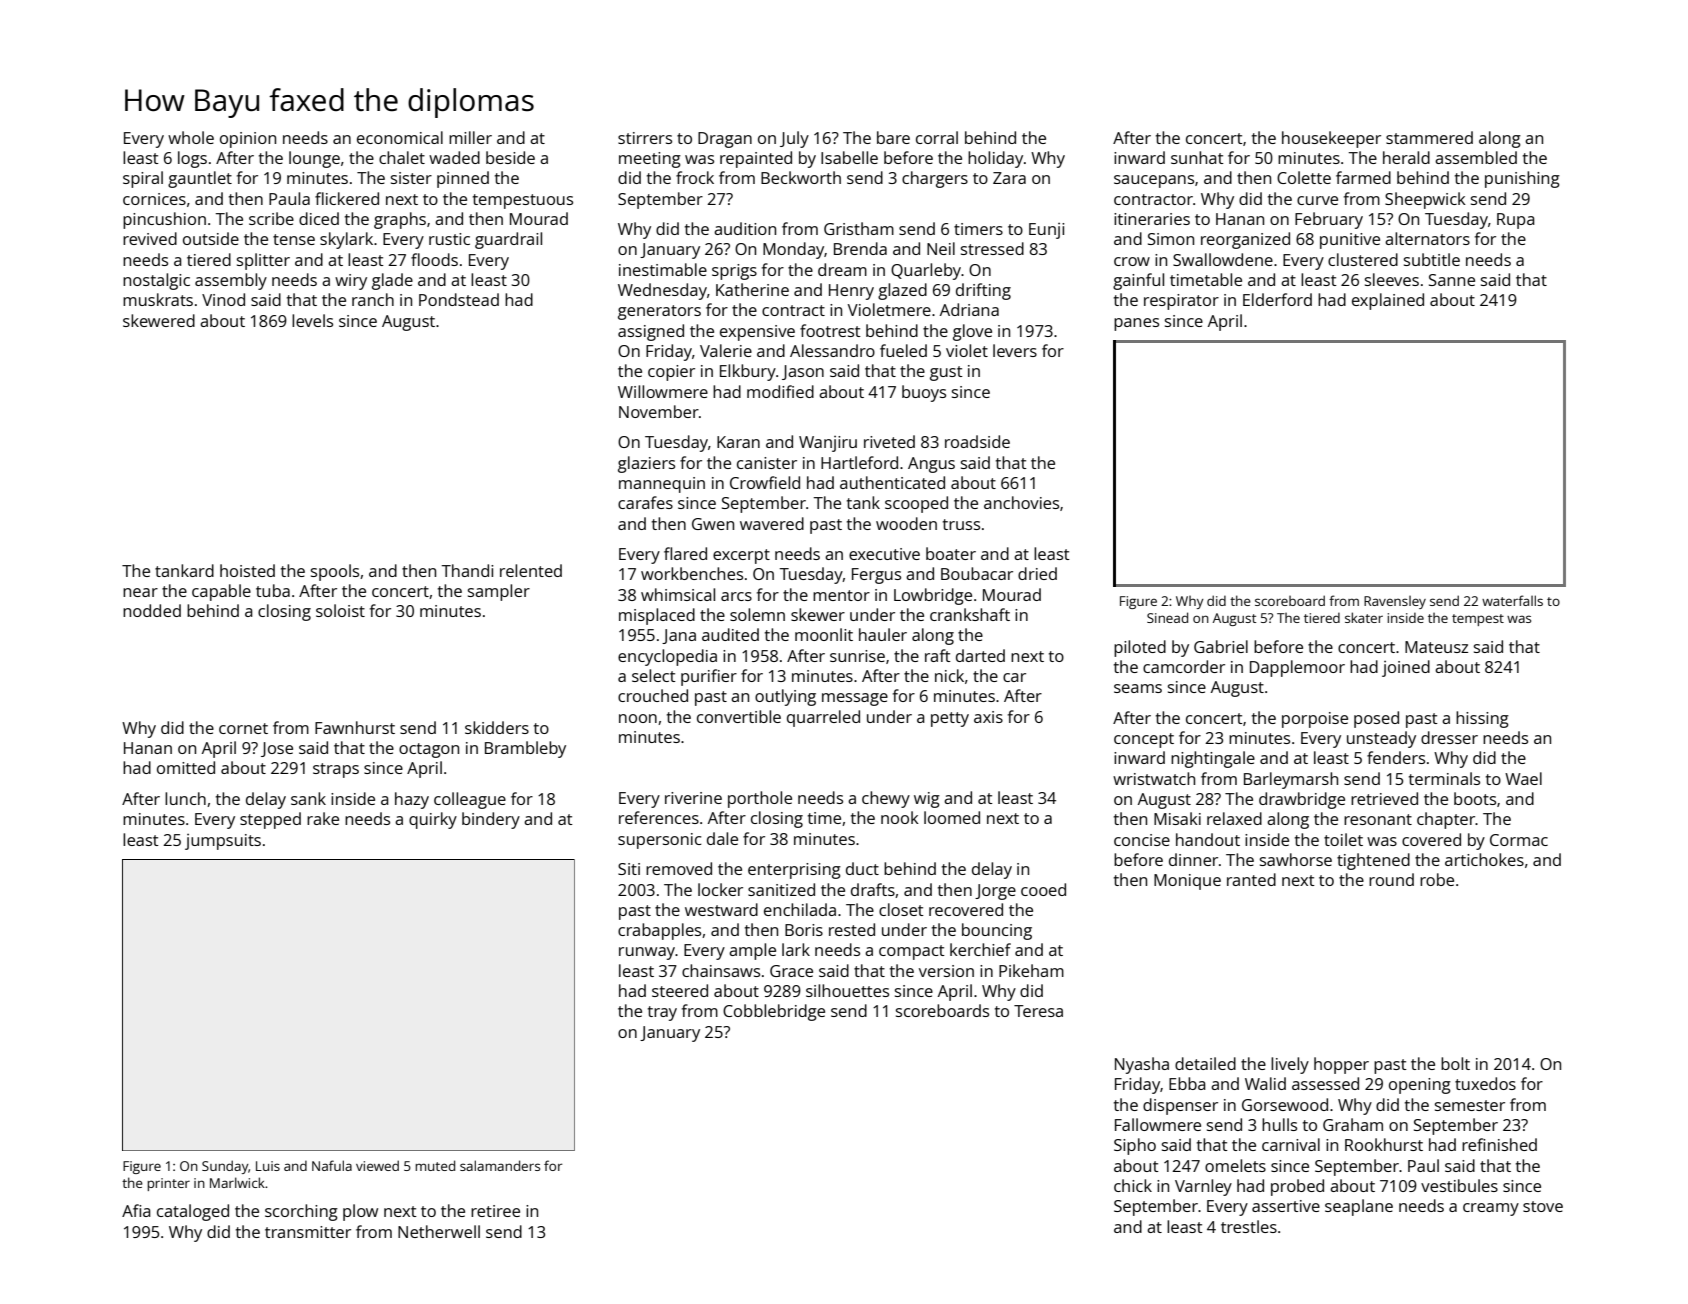  Describe the element at coordinates (140, 592) in the image. I see `near` at that location.
